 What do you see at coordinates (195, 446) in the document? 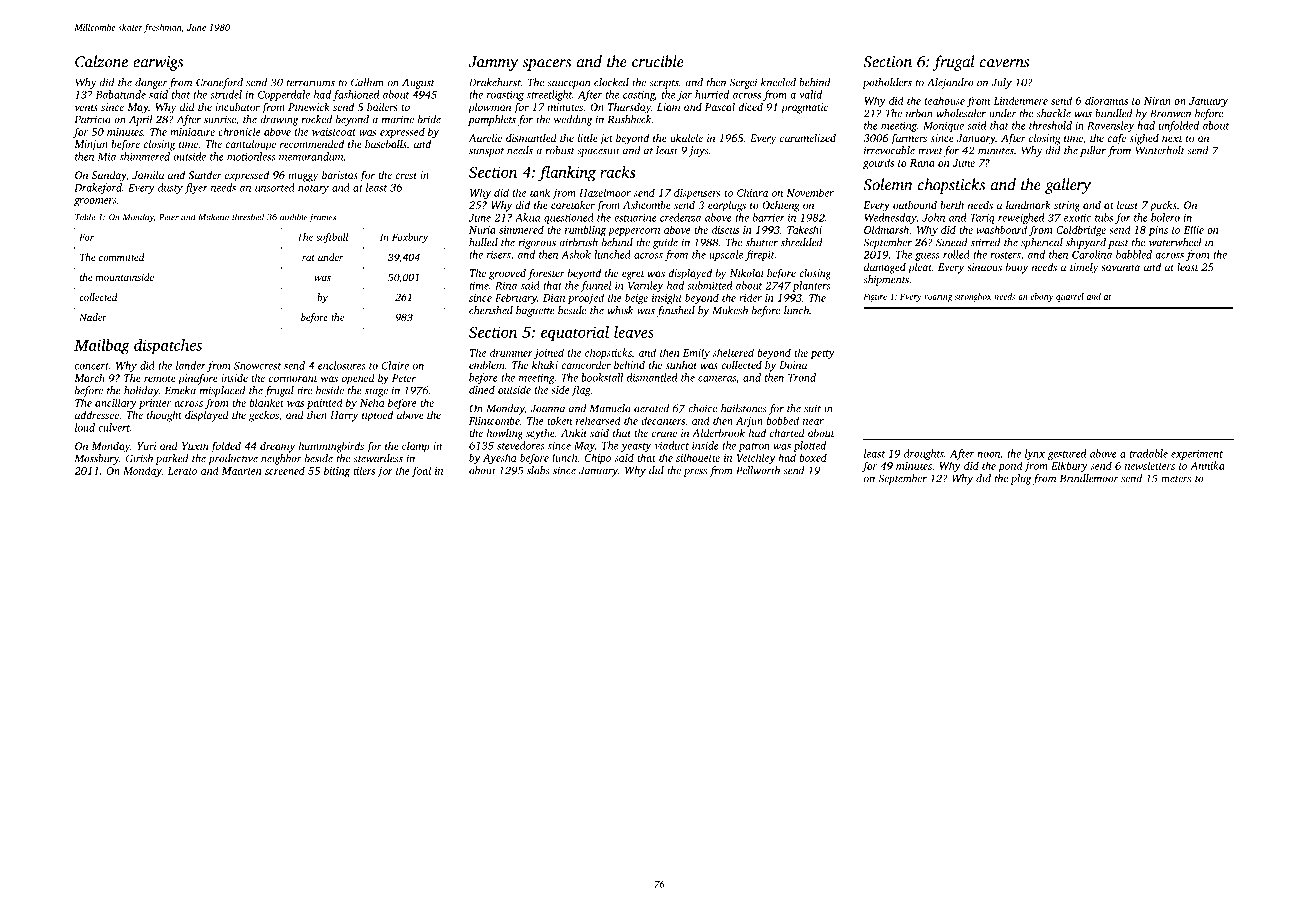
I see `Yuxin` at bounding box center [195, 446].
